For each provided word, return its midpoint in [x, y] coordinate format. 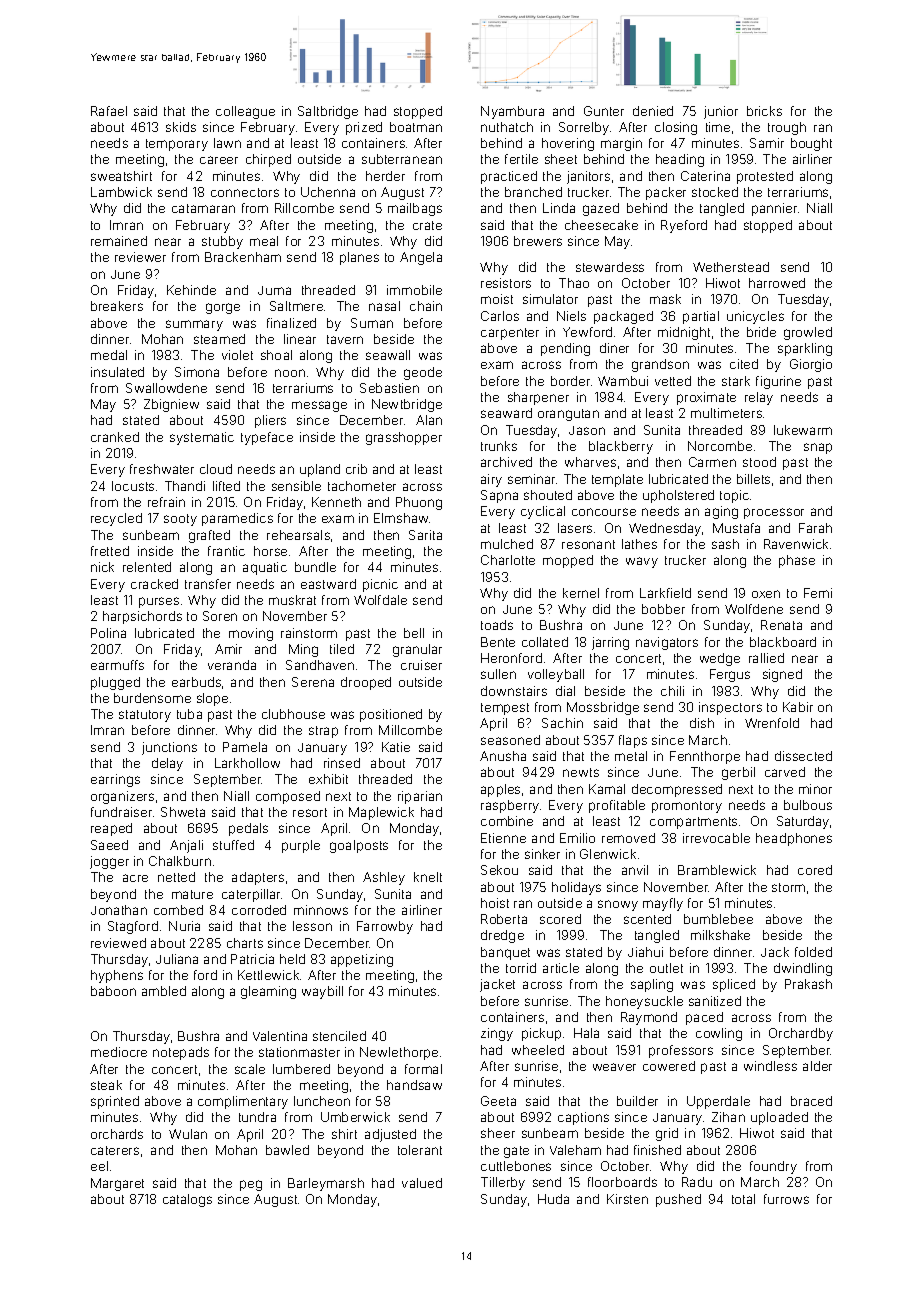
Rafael [109, 111]
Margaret [117, 1184]
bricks [764, 111]
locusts [133, 486]
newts [581, 772]
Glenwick [608, 854]
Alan [429, 420]
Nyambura [512, 112]
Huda [553, 1199]
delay [167, 764]
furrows [786, 1199]
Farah [815, 528]
